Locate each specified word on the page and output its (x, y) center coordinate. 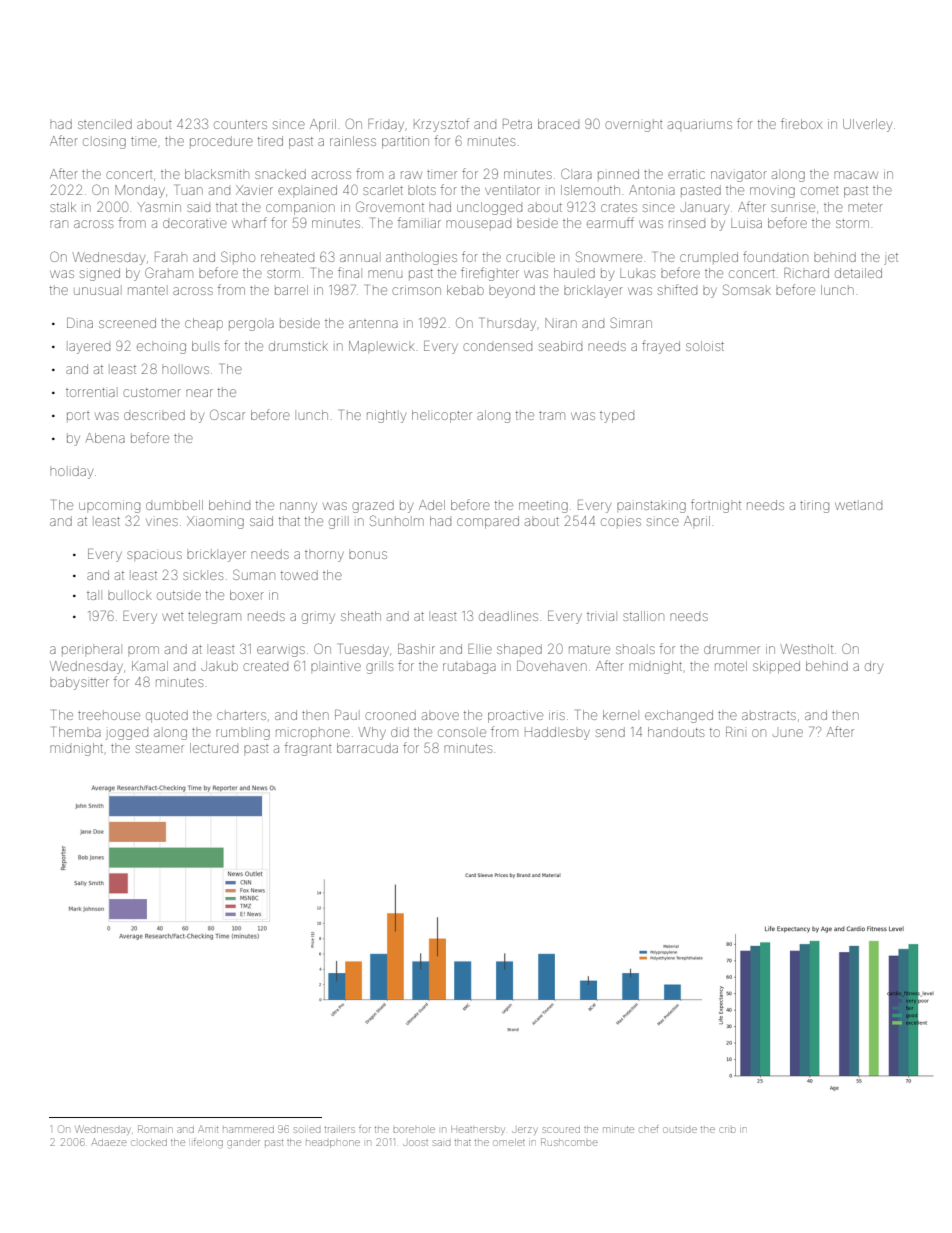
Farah (171, 257)
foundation (775, 256)
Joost (416, 1143)
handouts (676, 732)
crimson (416, 290)
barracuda (367, 748)
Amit (208, 1129)
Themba (77, 732)
